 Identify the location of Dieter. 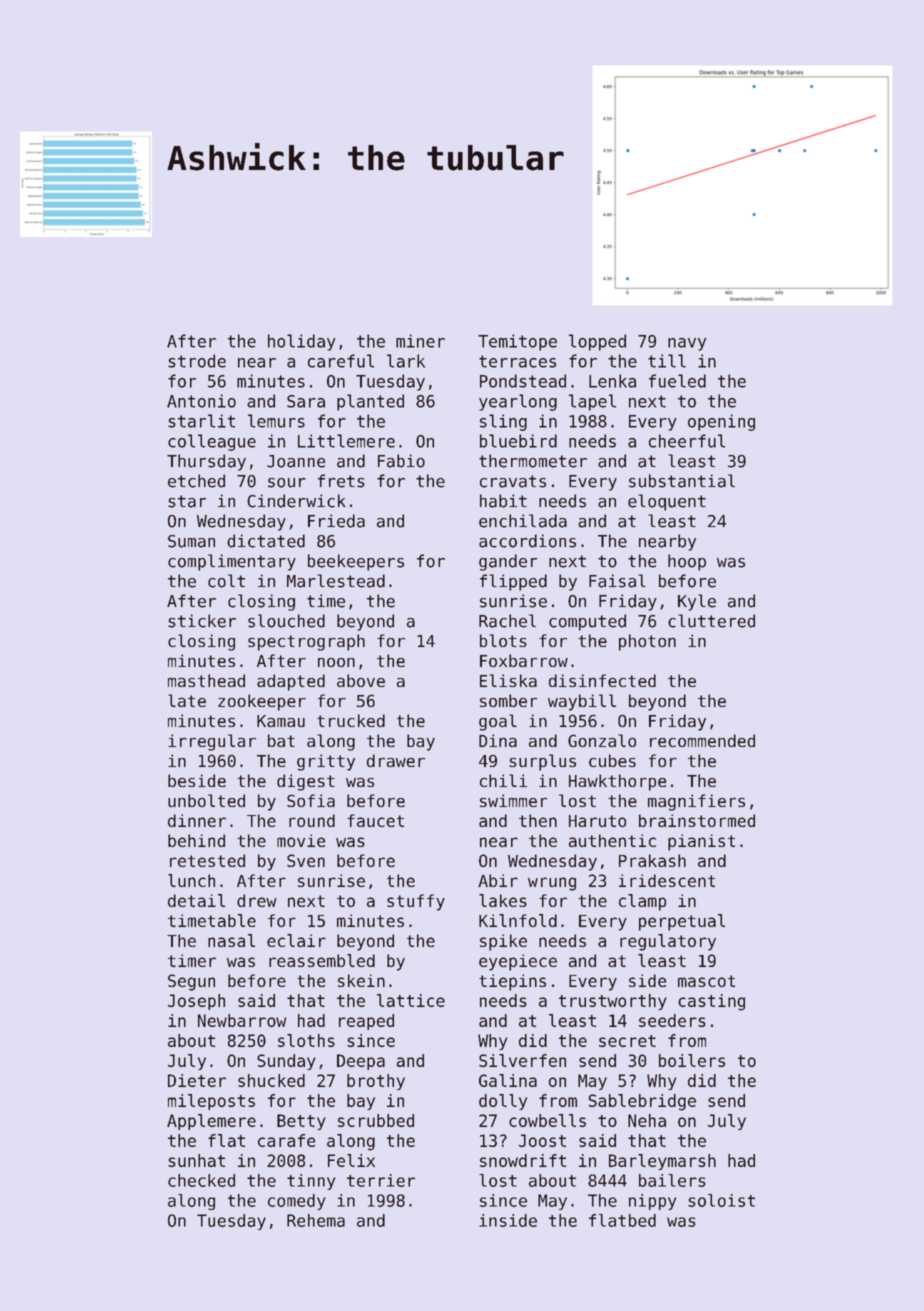
(197, 1080).
